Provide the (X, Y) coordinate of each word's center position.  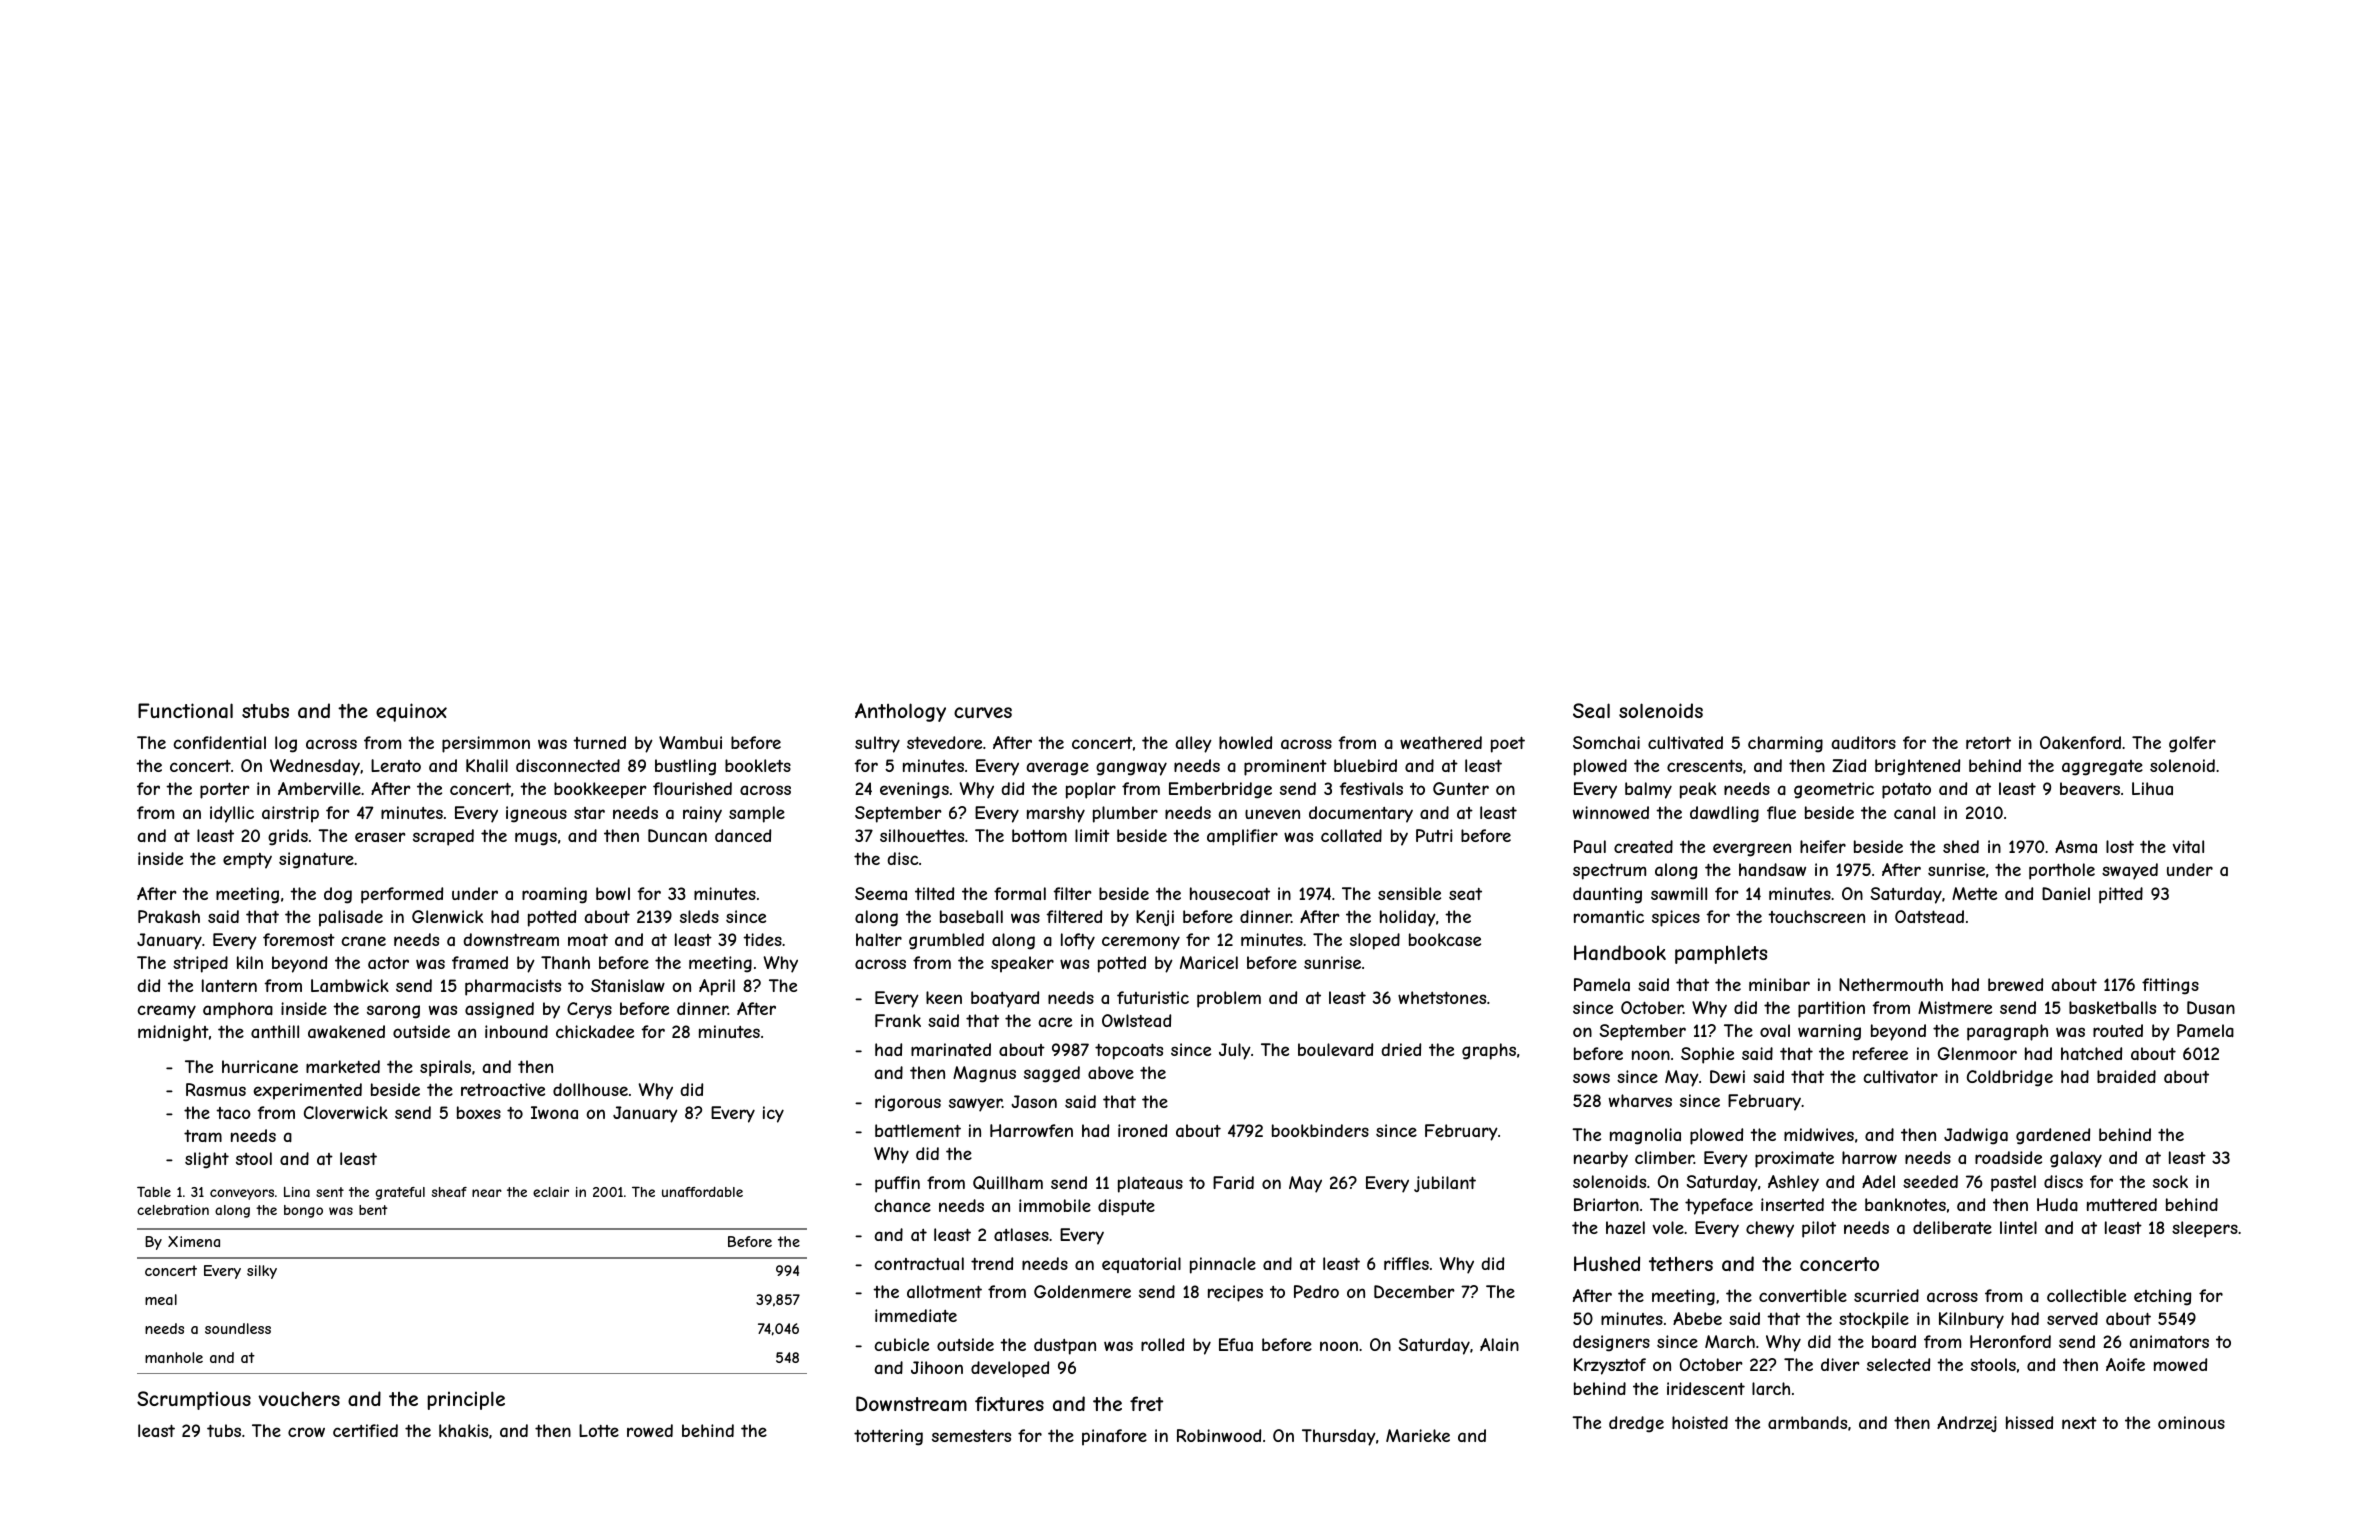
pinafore (1114, 1437)
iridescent (1706, 1388)
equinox (411, 712)
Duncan (677, 835)
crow (306, 1432)
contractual (919, 1263)
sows (1591, 1078)
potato (1906, 791)
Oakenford (2080, 742)
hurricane (260, 1066)
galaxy (2076, 1159)
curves (983, 712)
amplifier (1242, 837)
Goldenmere (1082, 1291)
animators (2169, 1341)
